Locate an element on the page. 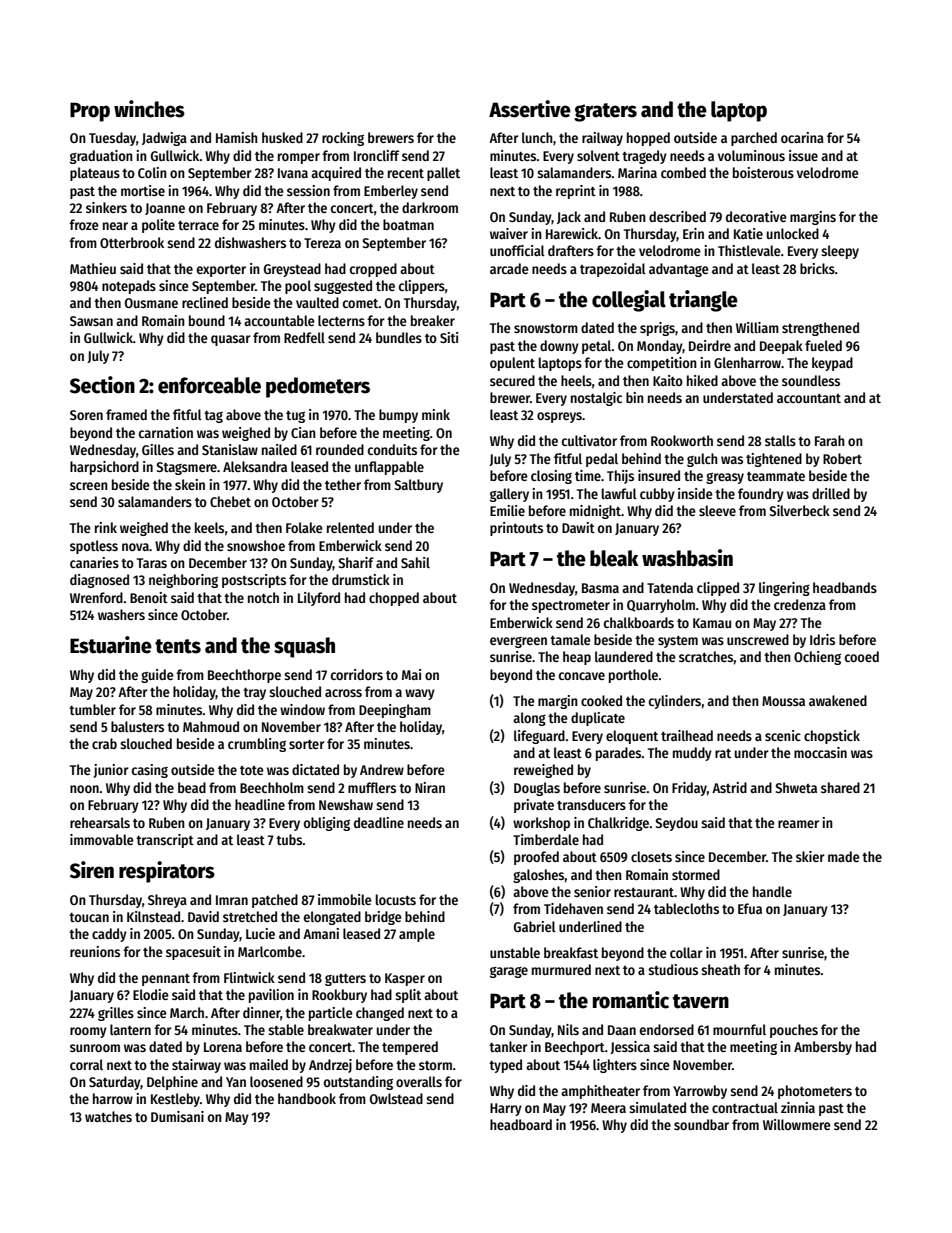 This document has height=1233, width=952. triangle is located at coordinates (703, 301).
